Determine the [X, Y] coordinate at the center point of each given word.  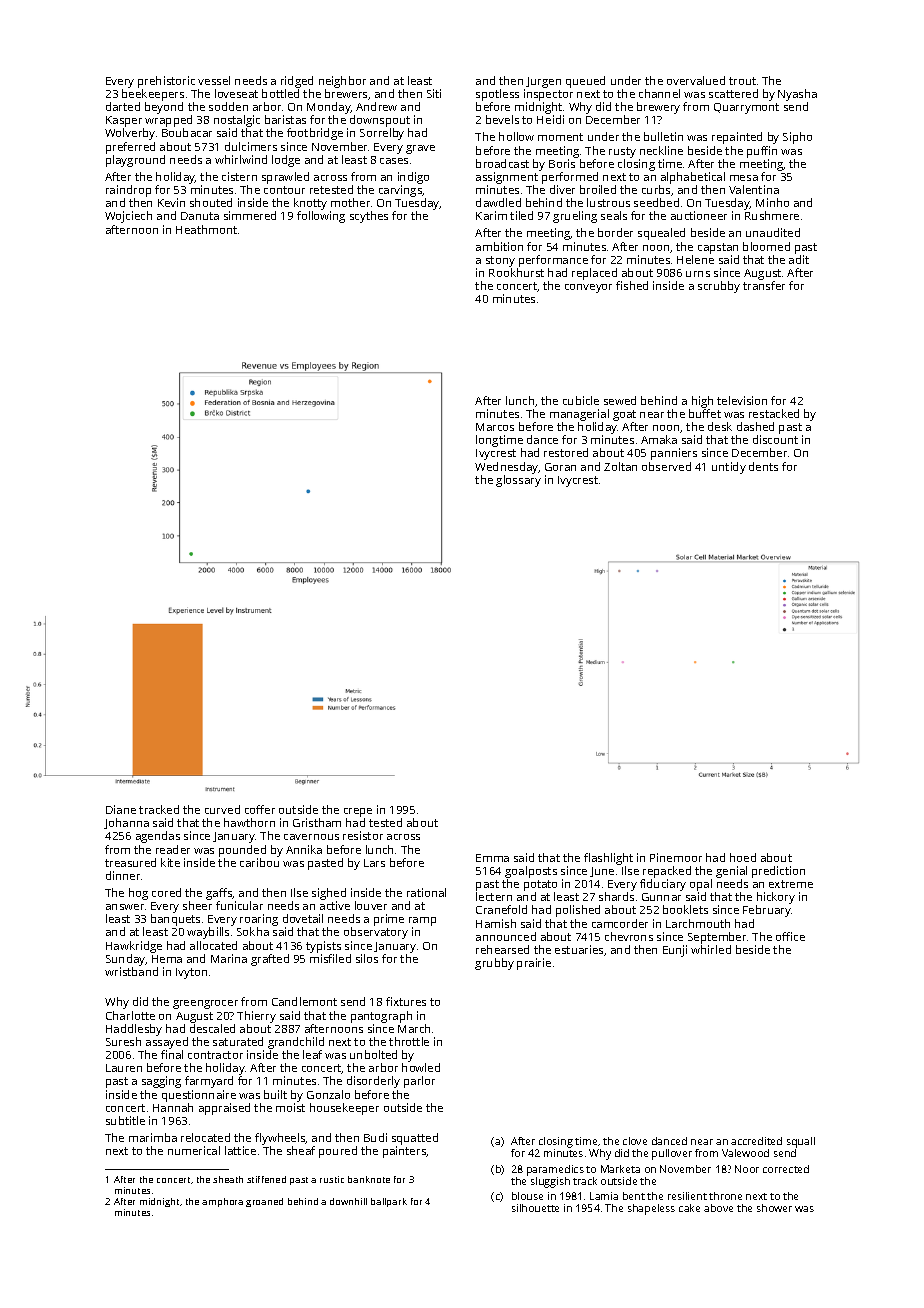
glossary [518, 481]
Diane [121, 809]
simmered [250, 215]
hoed [743, 857]
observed [666, 466]
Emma [492, 858]
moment [560, 137]
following [321, 217]
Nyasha [797, 95]
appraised [224, 1109]
